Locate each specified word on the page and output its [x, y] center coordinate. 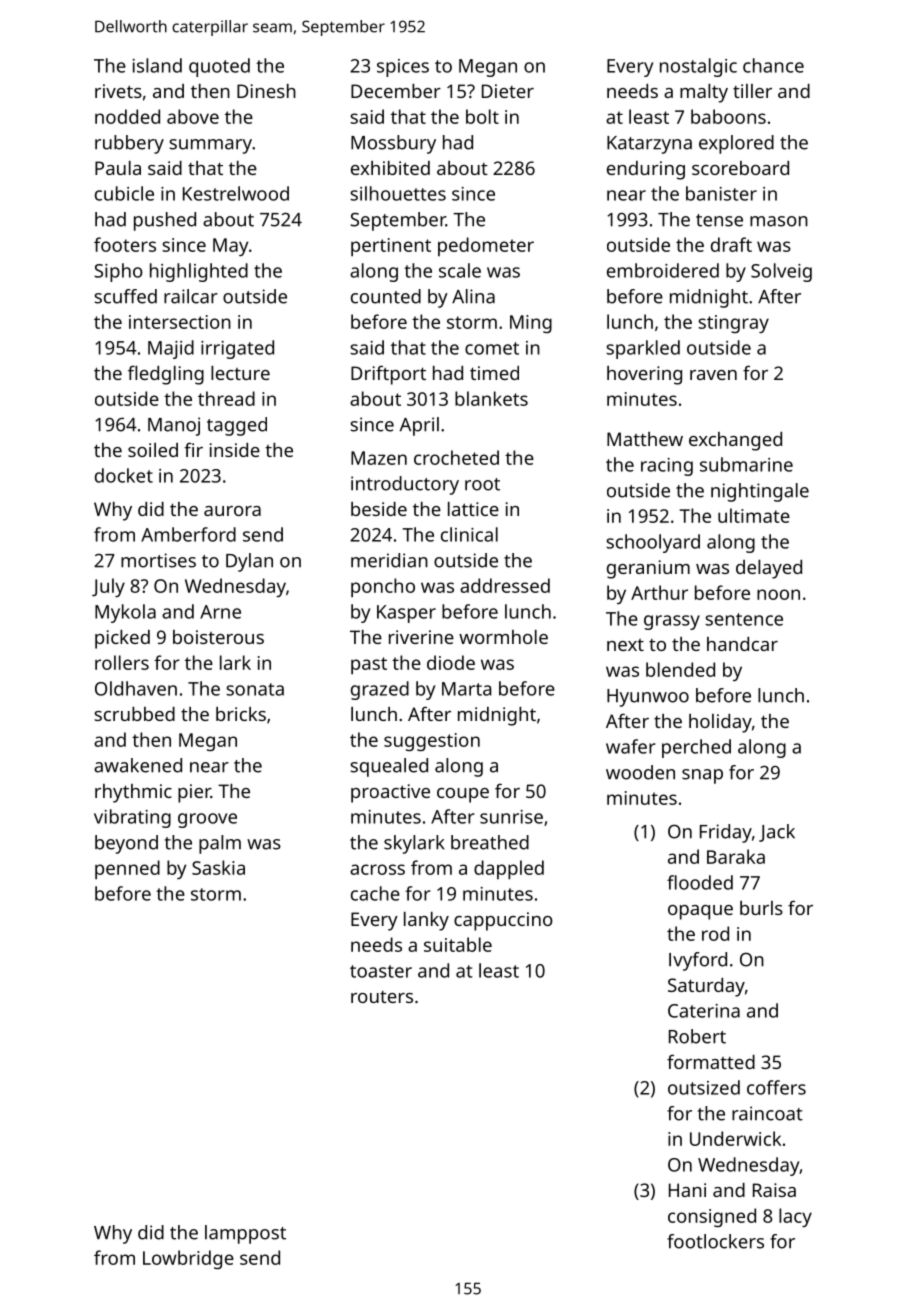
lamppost [245, 1234]
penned [127, 869]
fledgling [166, 375]
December [396, 91]
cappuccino [503, 921]
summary [210, 146]
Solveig [781, 272]
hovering [644, 375]
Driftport [388, 375]
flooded [700, 882]
